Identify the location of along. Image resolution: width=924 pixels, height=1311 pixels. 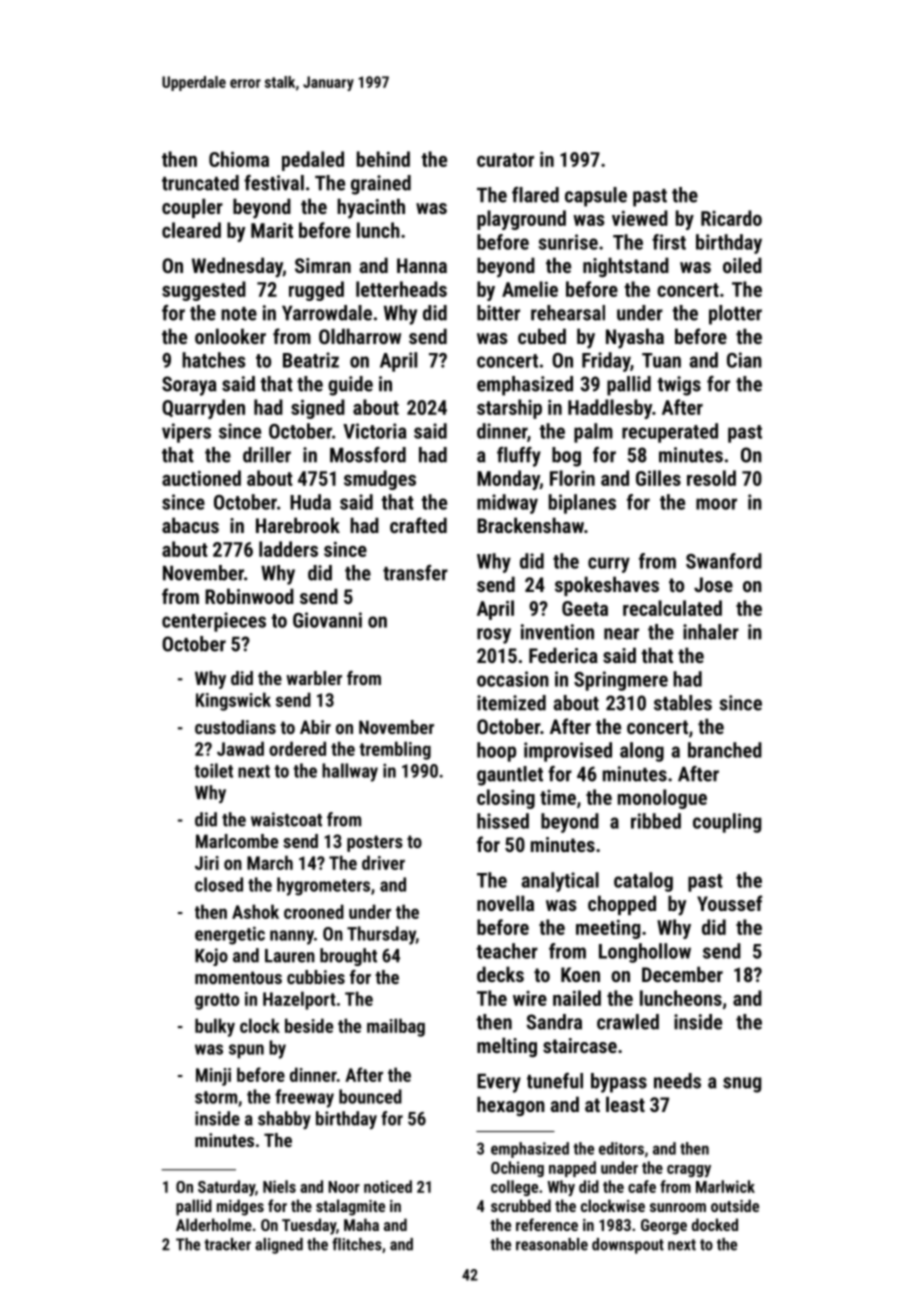
(642, 752).
